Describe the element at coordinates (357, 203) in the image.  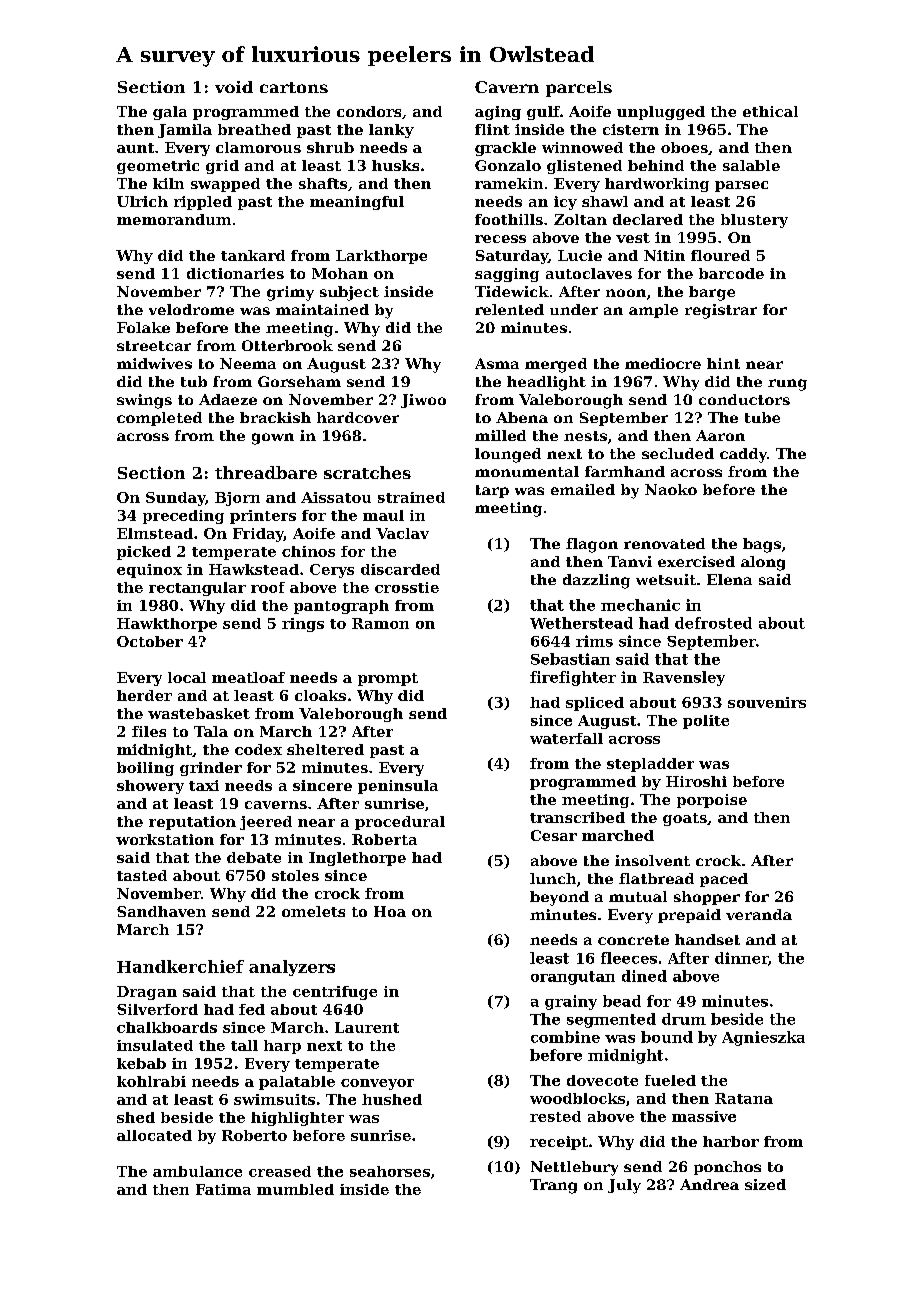
I see `meaningful` at that location.
